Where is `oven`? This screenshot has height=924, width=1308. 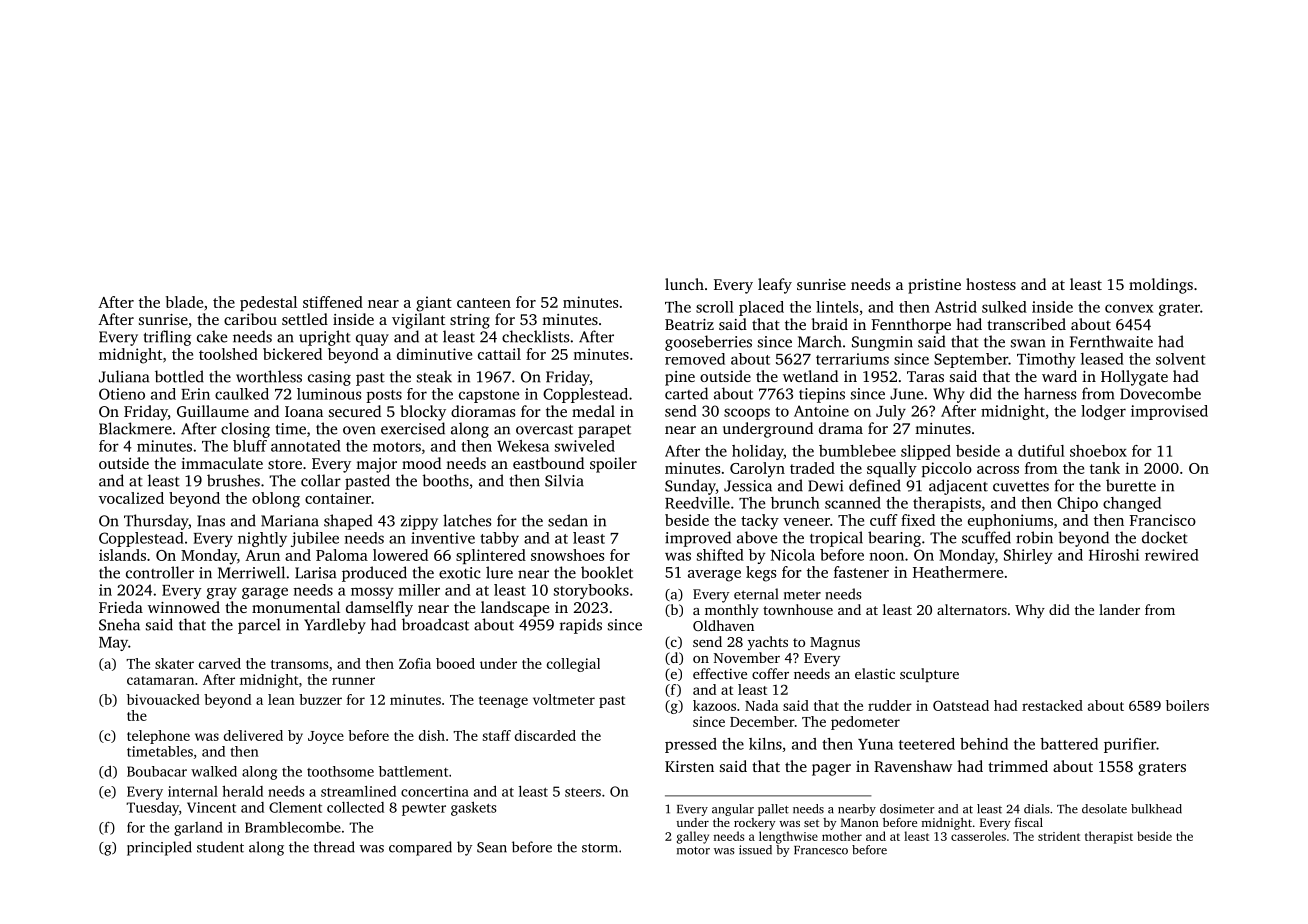 oven is located at coordinates (359, 430).
